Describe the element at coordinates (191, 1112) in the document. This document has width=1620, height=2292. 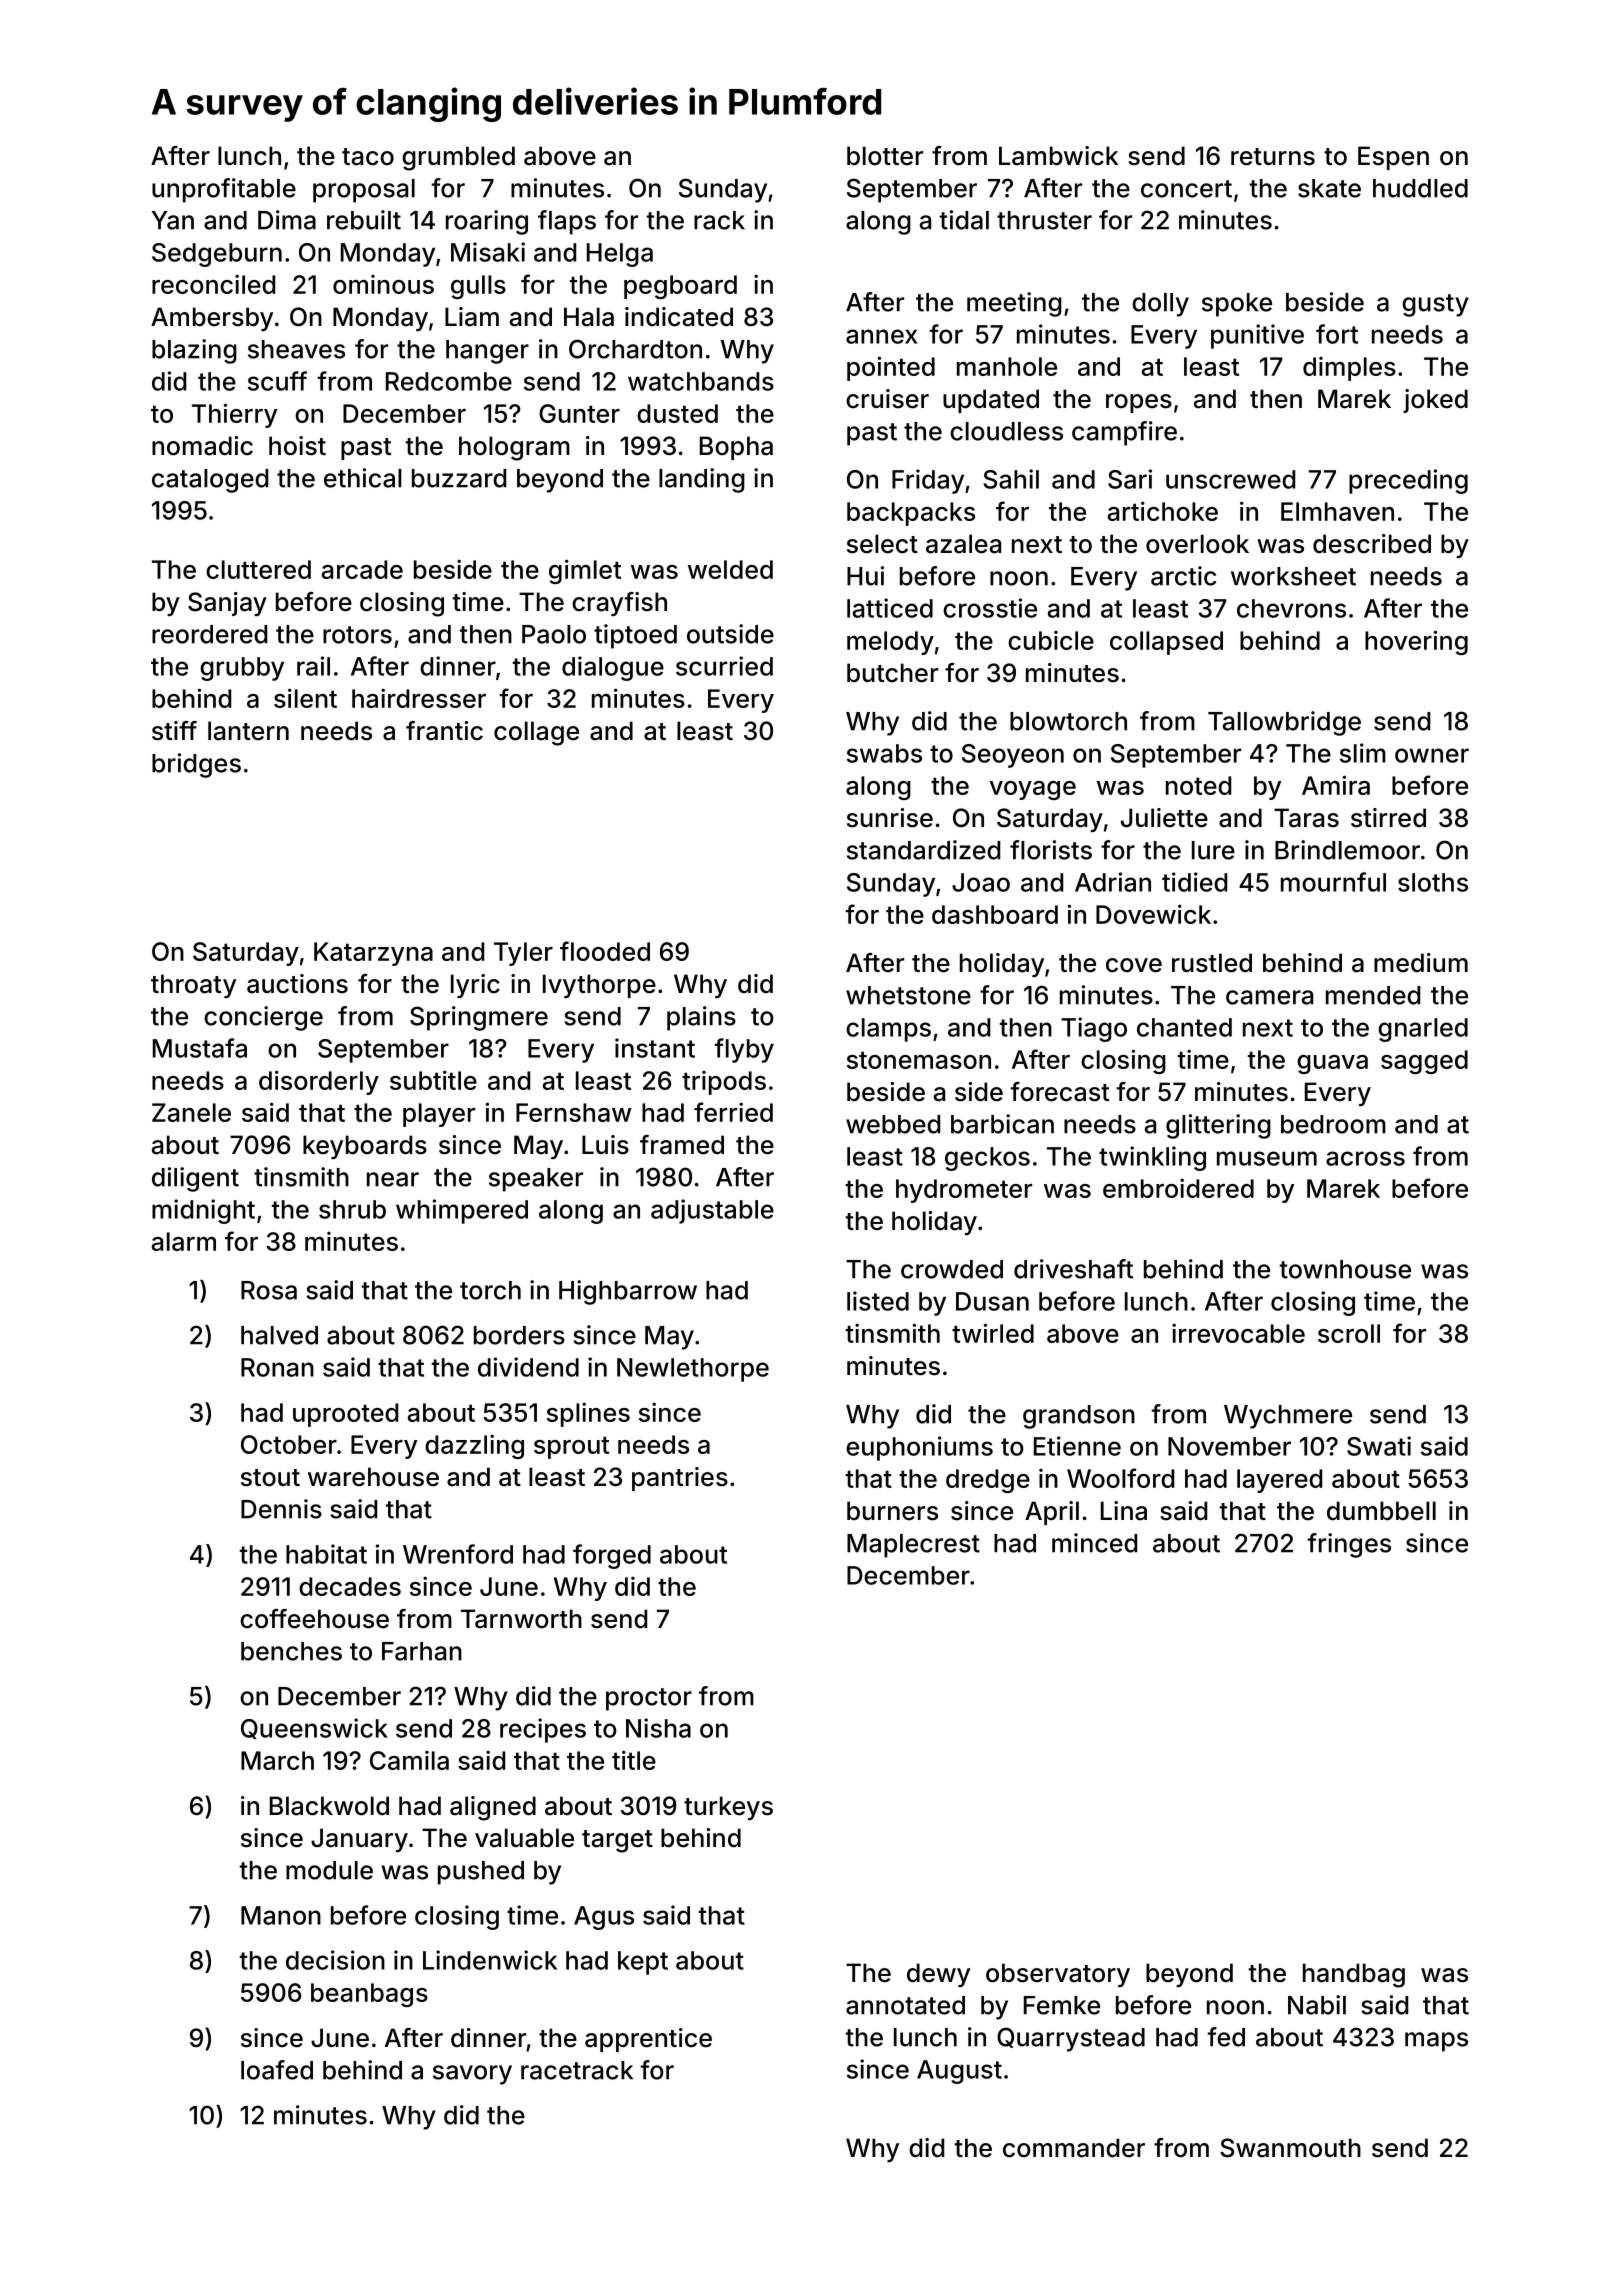
I see `Zanele` at that location.
